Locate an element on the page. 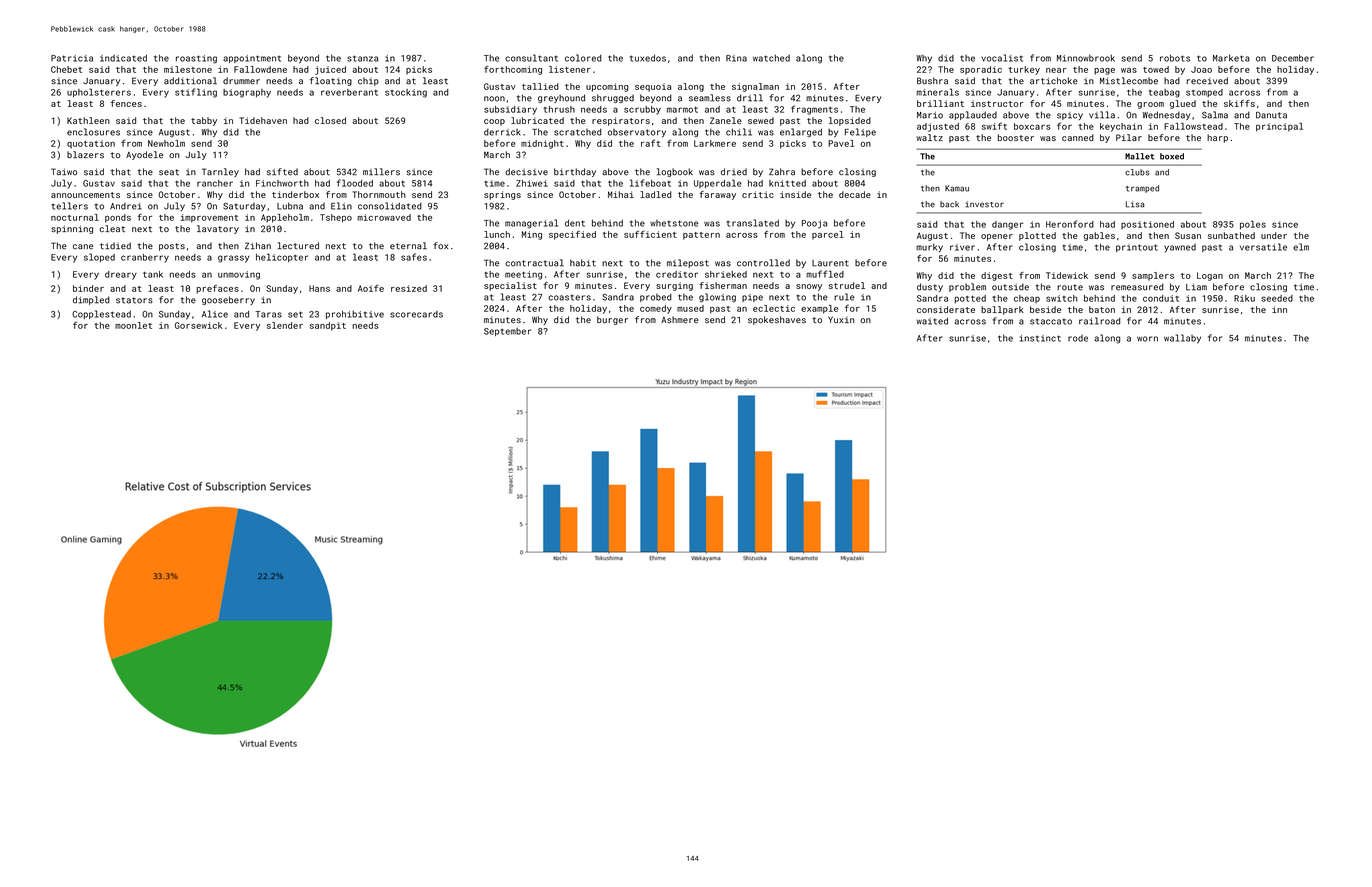 The width and height of the page is (1372, 887). moonlet is located at coordinates (133, 325).
